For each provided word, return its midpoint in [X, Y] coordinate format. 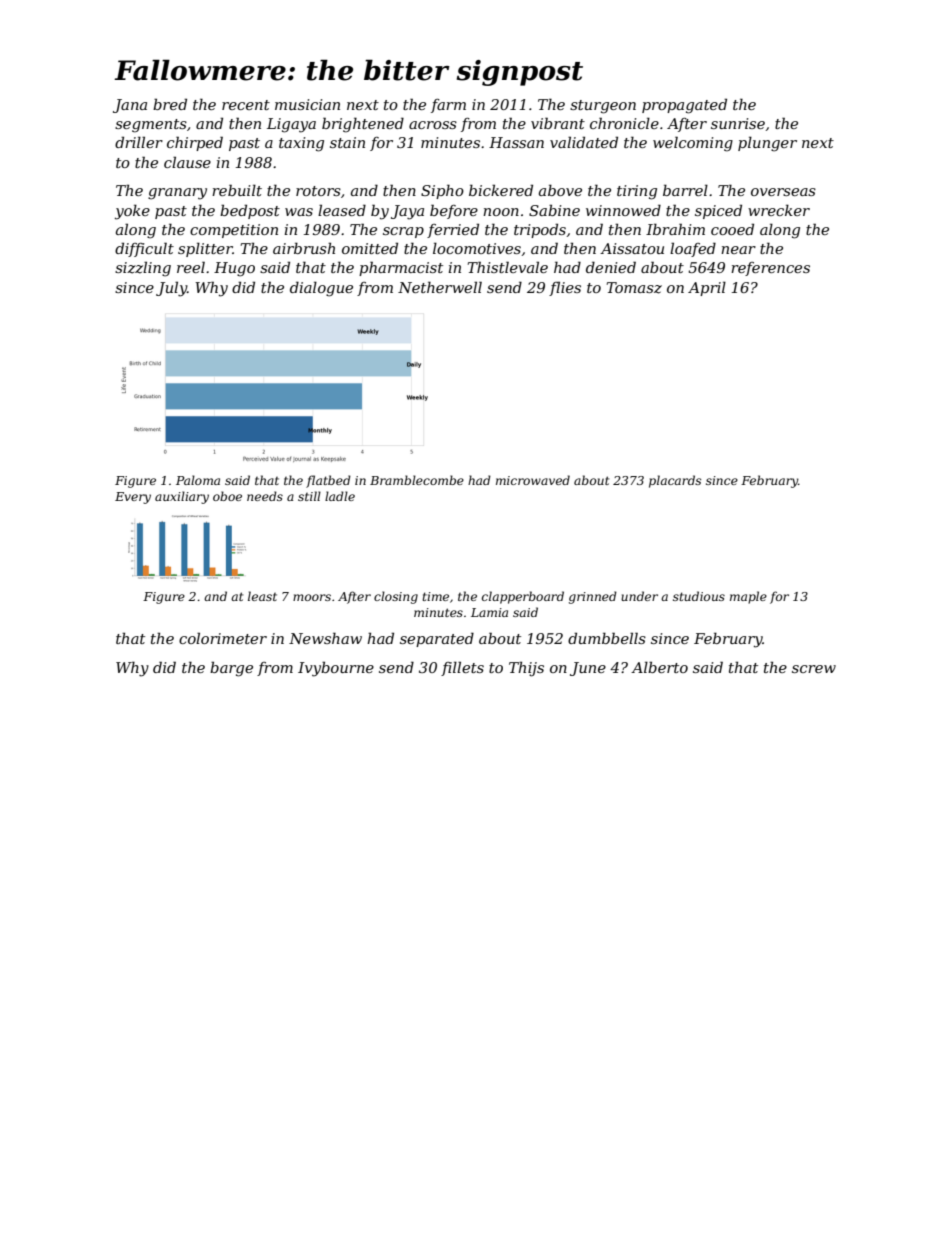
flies [565, 288]
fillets [462, 668]
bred [170, 104]
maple [748, 597]
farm [448, 106]
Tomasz [634, 288]
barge [231, 669]
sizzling [143, 269]
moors [312, 597]
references [770, 269]
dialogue [321, 289]
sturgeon [603, 107]
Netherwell [440, 287]
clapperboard [523, 597]
